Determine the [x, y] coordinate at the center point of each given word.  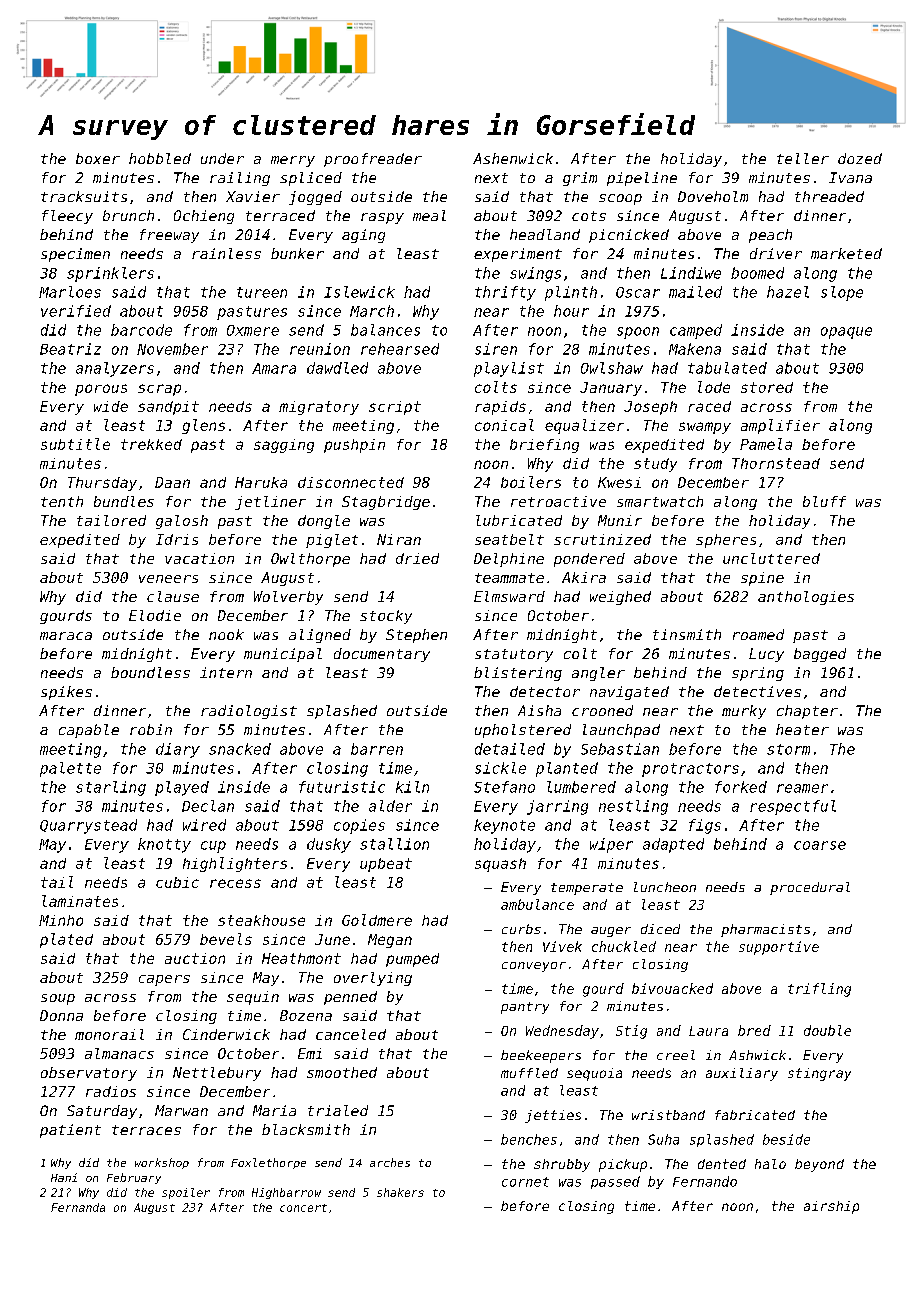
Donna [61, 1015]
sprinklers [110, 274]
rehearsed [400, 349]
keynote [504, 826]
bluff [824, 501]
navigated [629, 693]
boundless [150, 672]
